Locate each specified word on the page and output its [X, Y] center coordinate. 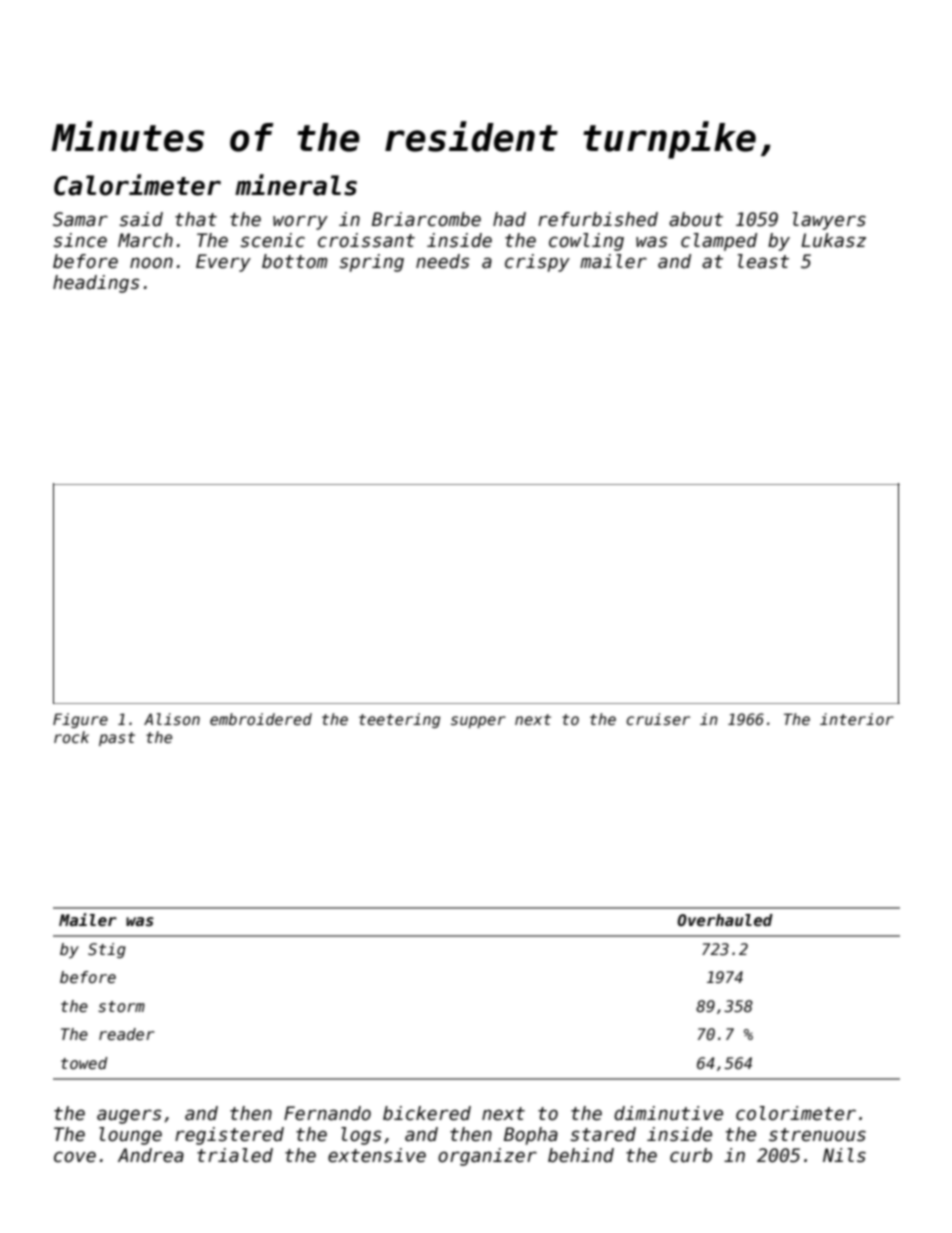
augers [129, 1116]
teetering [399, 720]
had [509, 219]
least [763, 261]
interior [857, 719]
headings [96, 284]
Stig [107, 950]
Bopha [531, 1136]
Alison [172, 719]
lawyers [829, 221]
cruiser [658, 719]
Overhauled [725, 920]
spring [371, 263]
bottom [295, 261]
